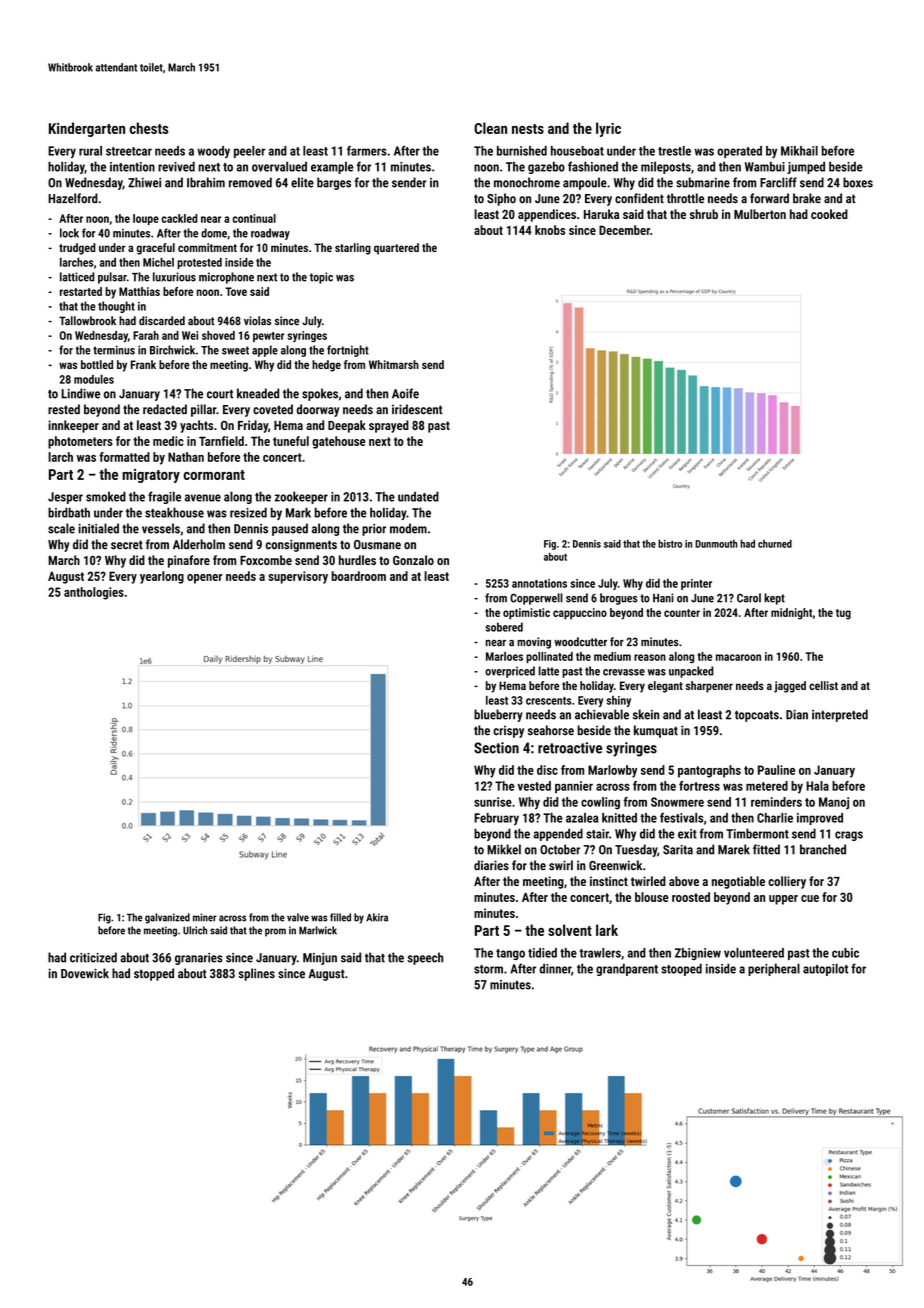  Describe the element at coordinates (205, 579) in the screenshot. I see `opener` at that location.
